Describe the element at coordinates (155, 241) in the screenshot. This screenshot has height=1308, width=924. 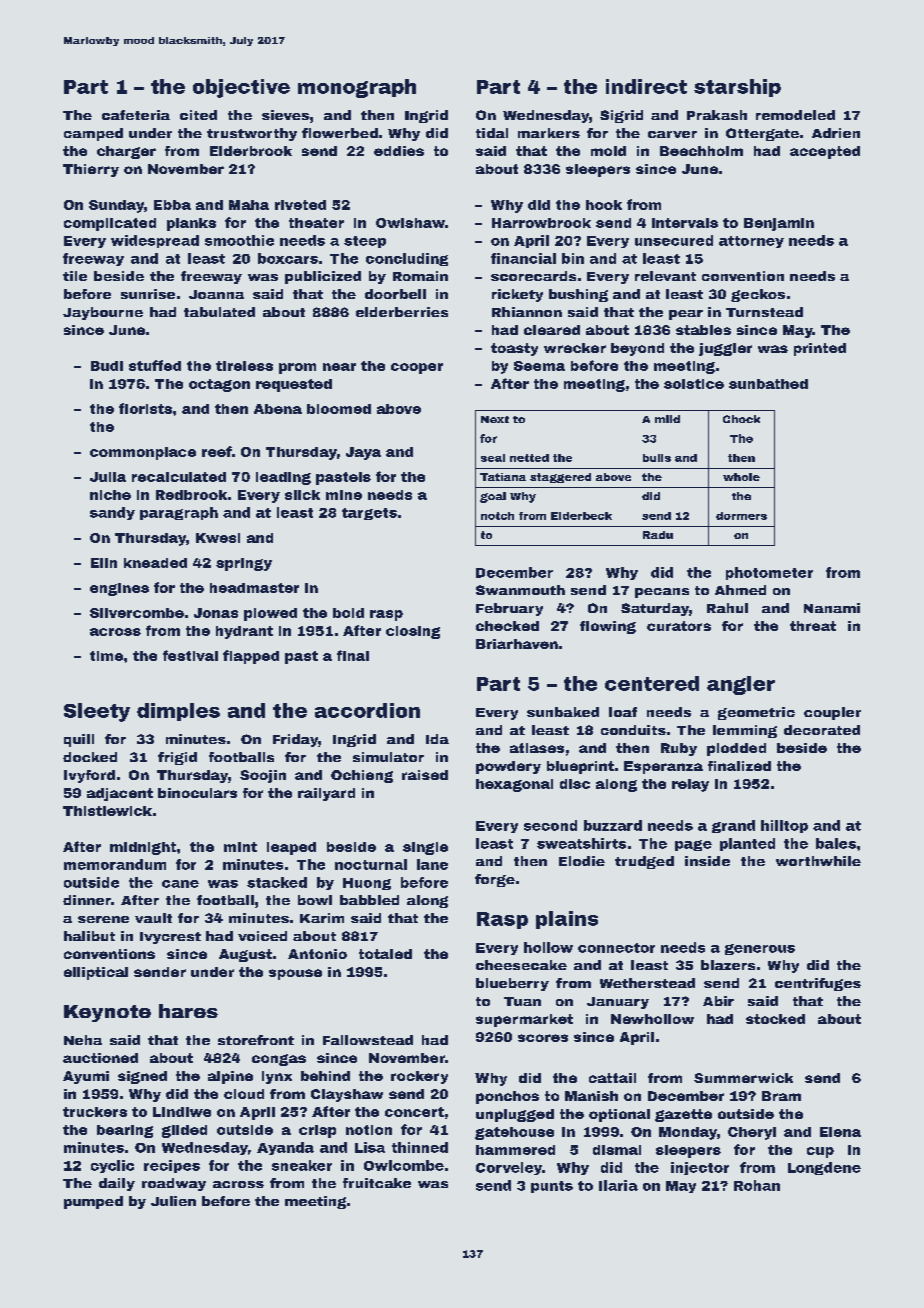
I see `widespread` at that location.
